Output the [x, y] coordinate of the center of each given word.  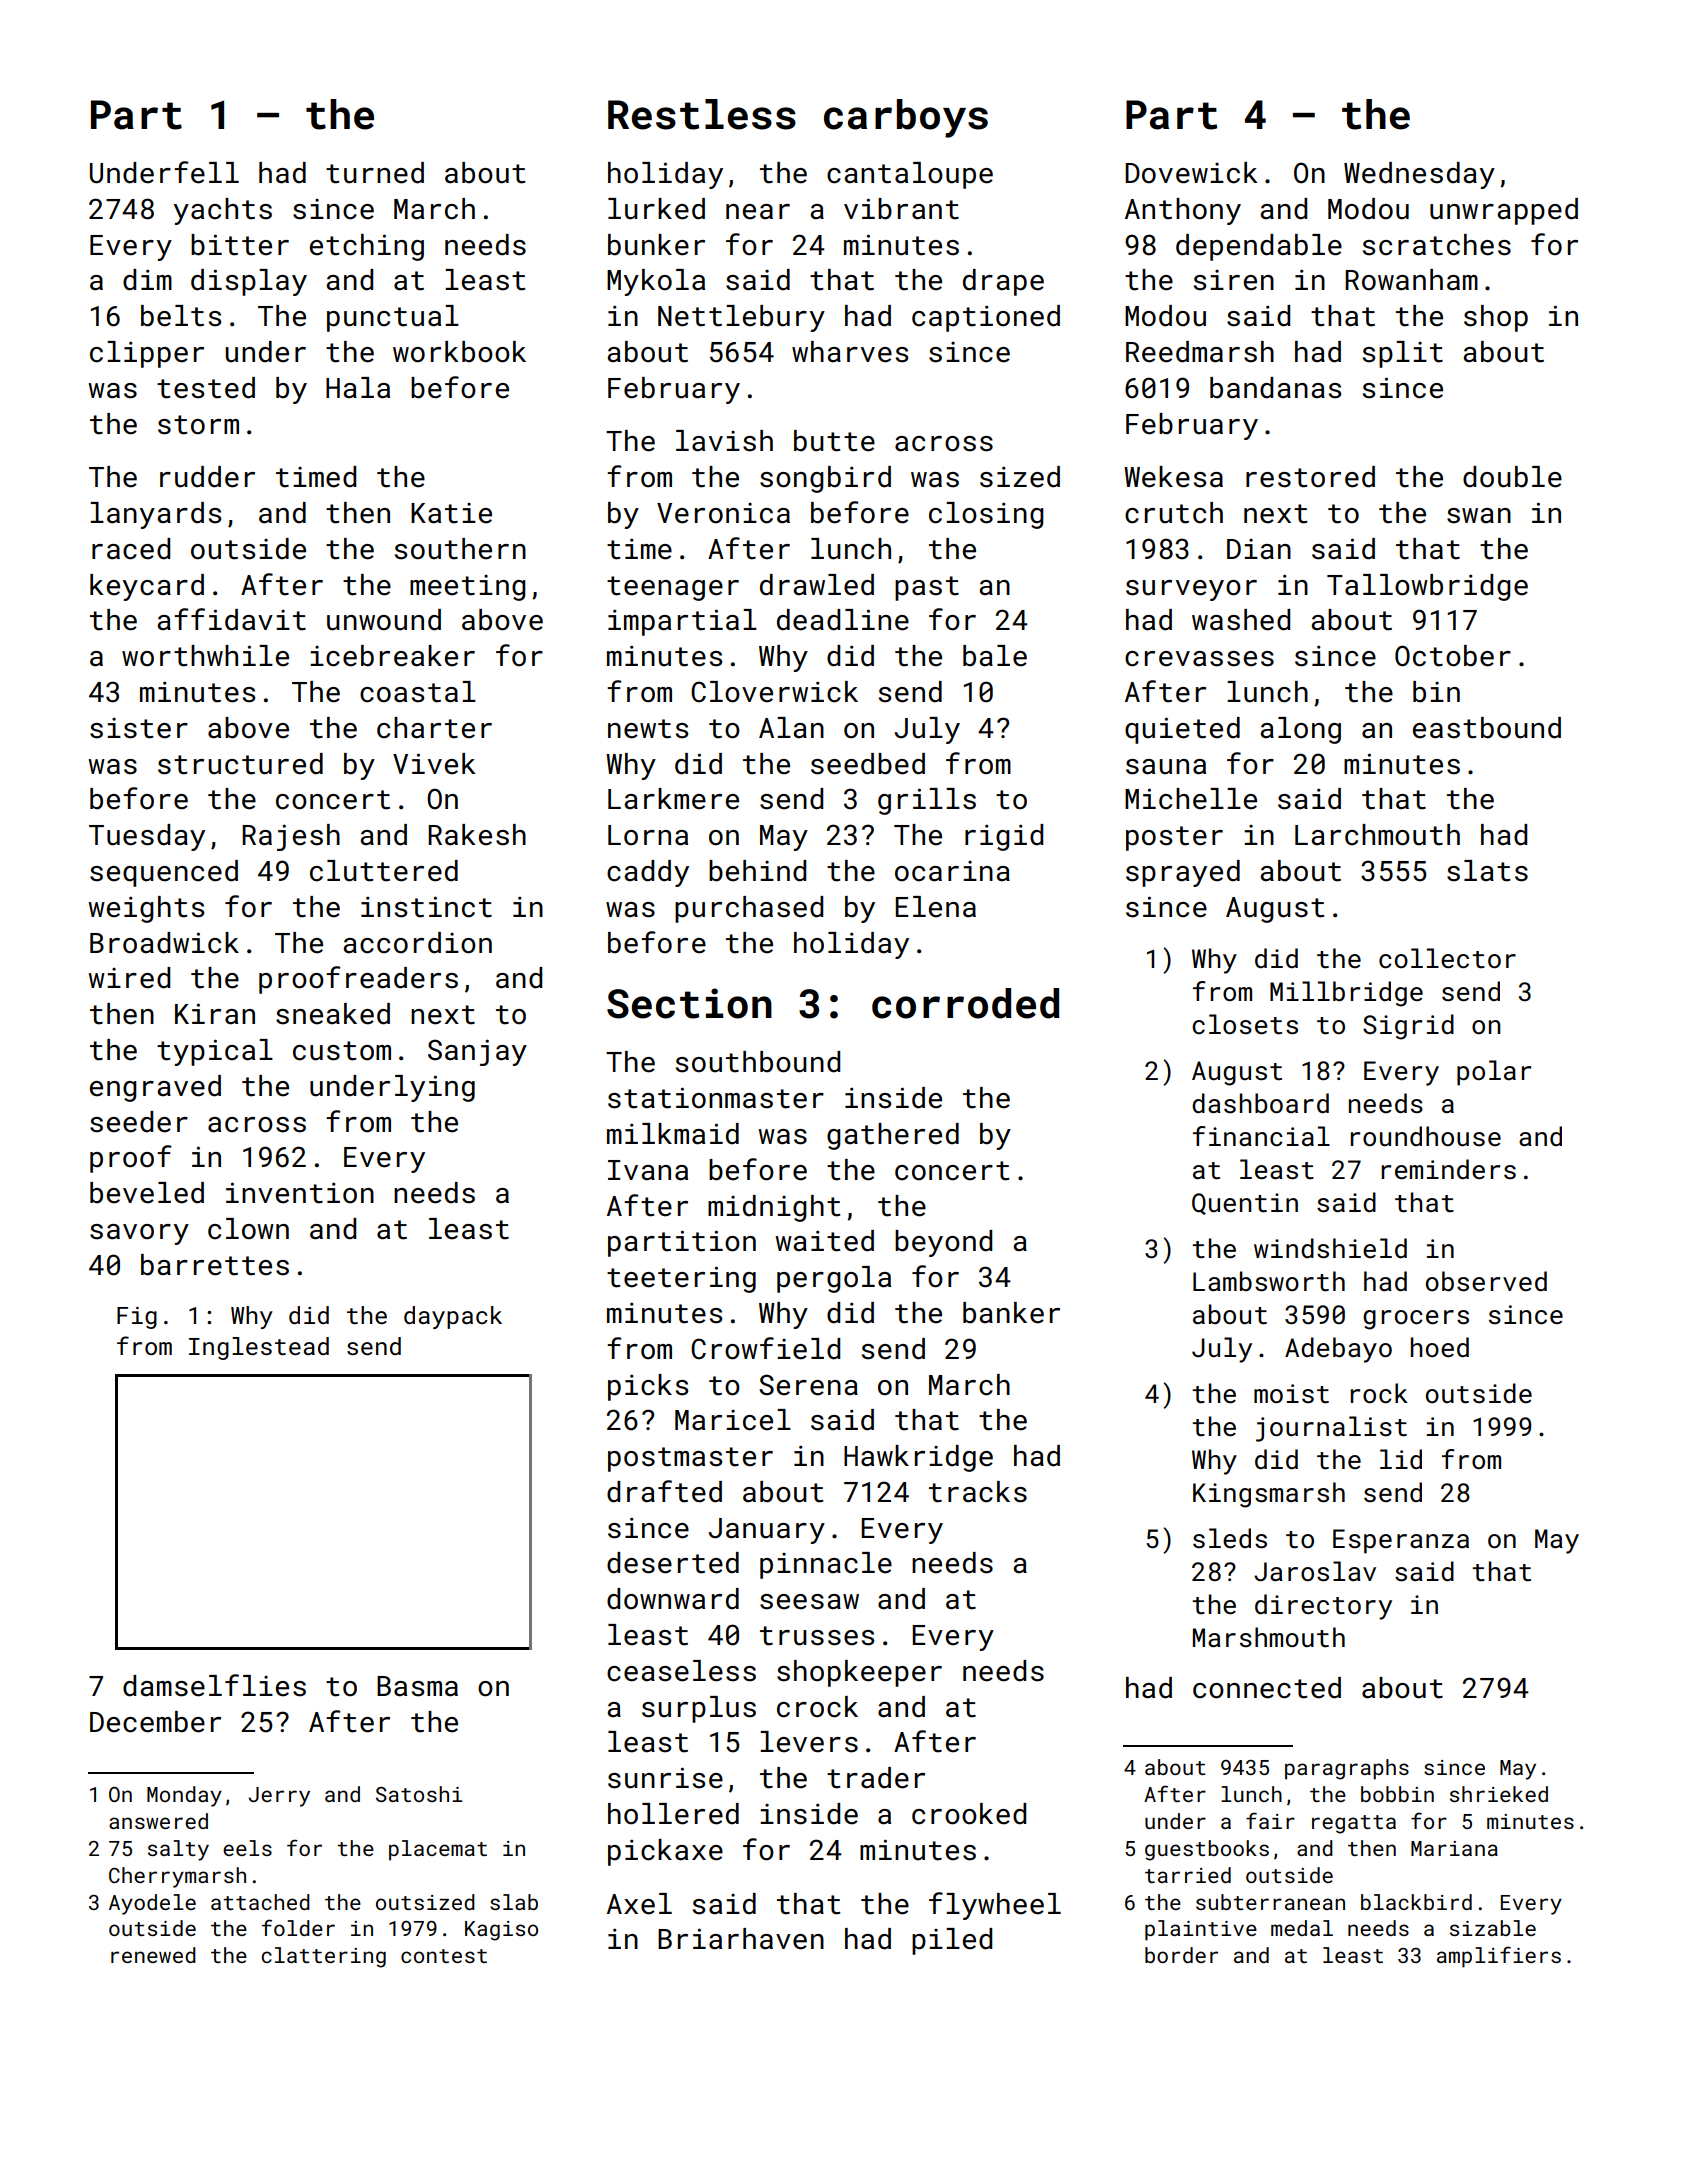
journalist [1331, 1429]
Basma [417, 1686]
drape [1003, 282]
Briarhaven [741, 1939]
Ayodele [152, 1904]
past [927, 588]
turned [375, 173]
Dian [1259, 549]
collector [1447, 958]
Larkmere [673, 799]
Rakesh [477, 835]
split [1403, 354]
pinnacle [826, 1565]
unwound [384, 620]
